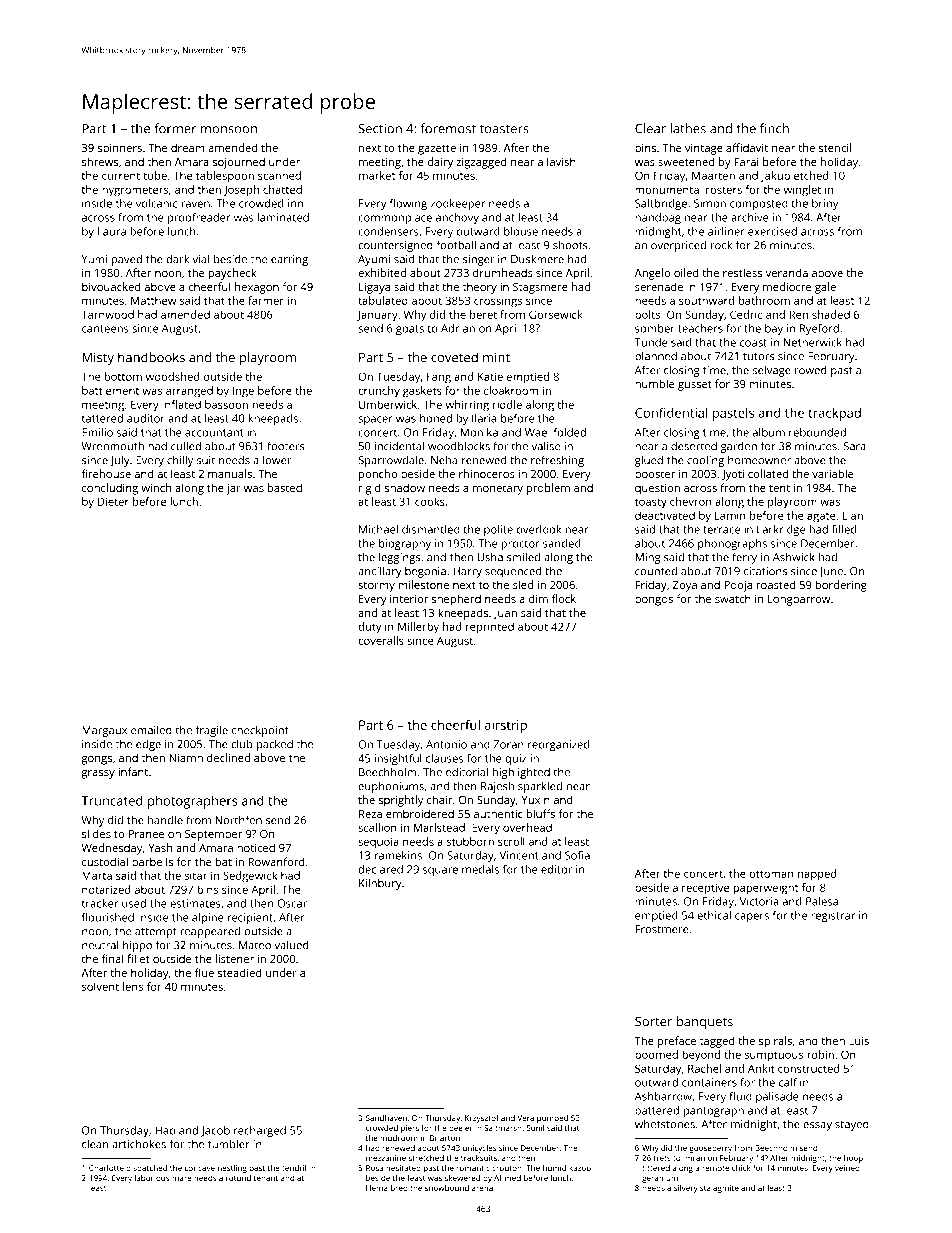 This screenshot has height=1233, width=952. I want to click on Sara, so click(854, 446).
